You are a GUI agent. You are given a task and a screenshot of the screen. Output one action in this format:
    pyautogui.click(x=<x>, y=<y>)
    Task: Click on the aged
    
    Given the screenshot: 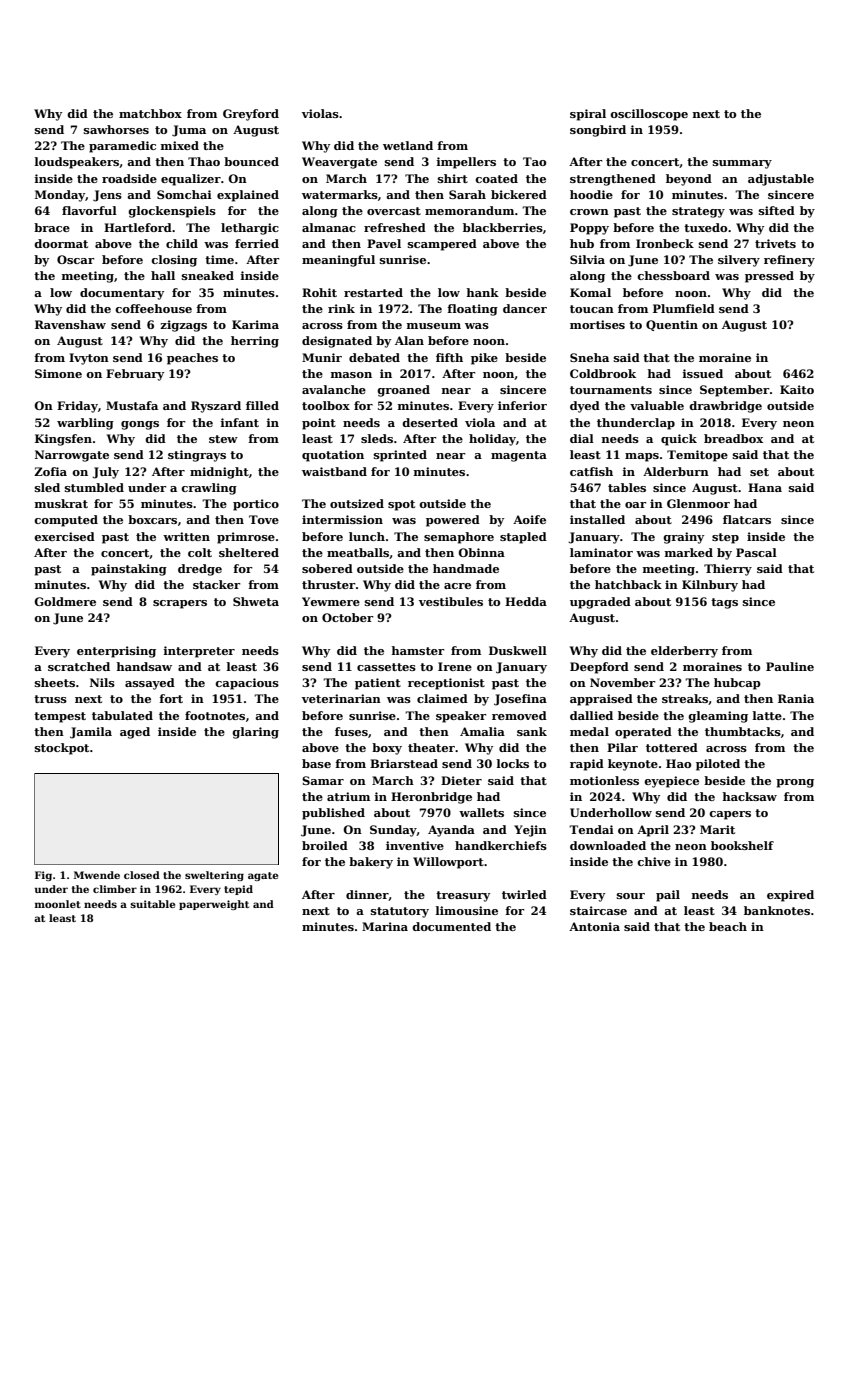 What is the action you would take?
    pyautogui.click(x=135, y=733)
